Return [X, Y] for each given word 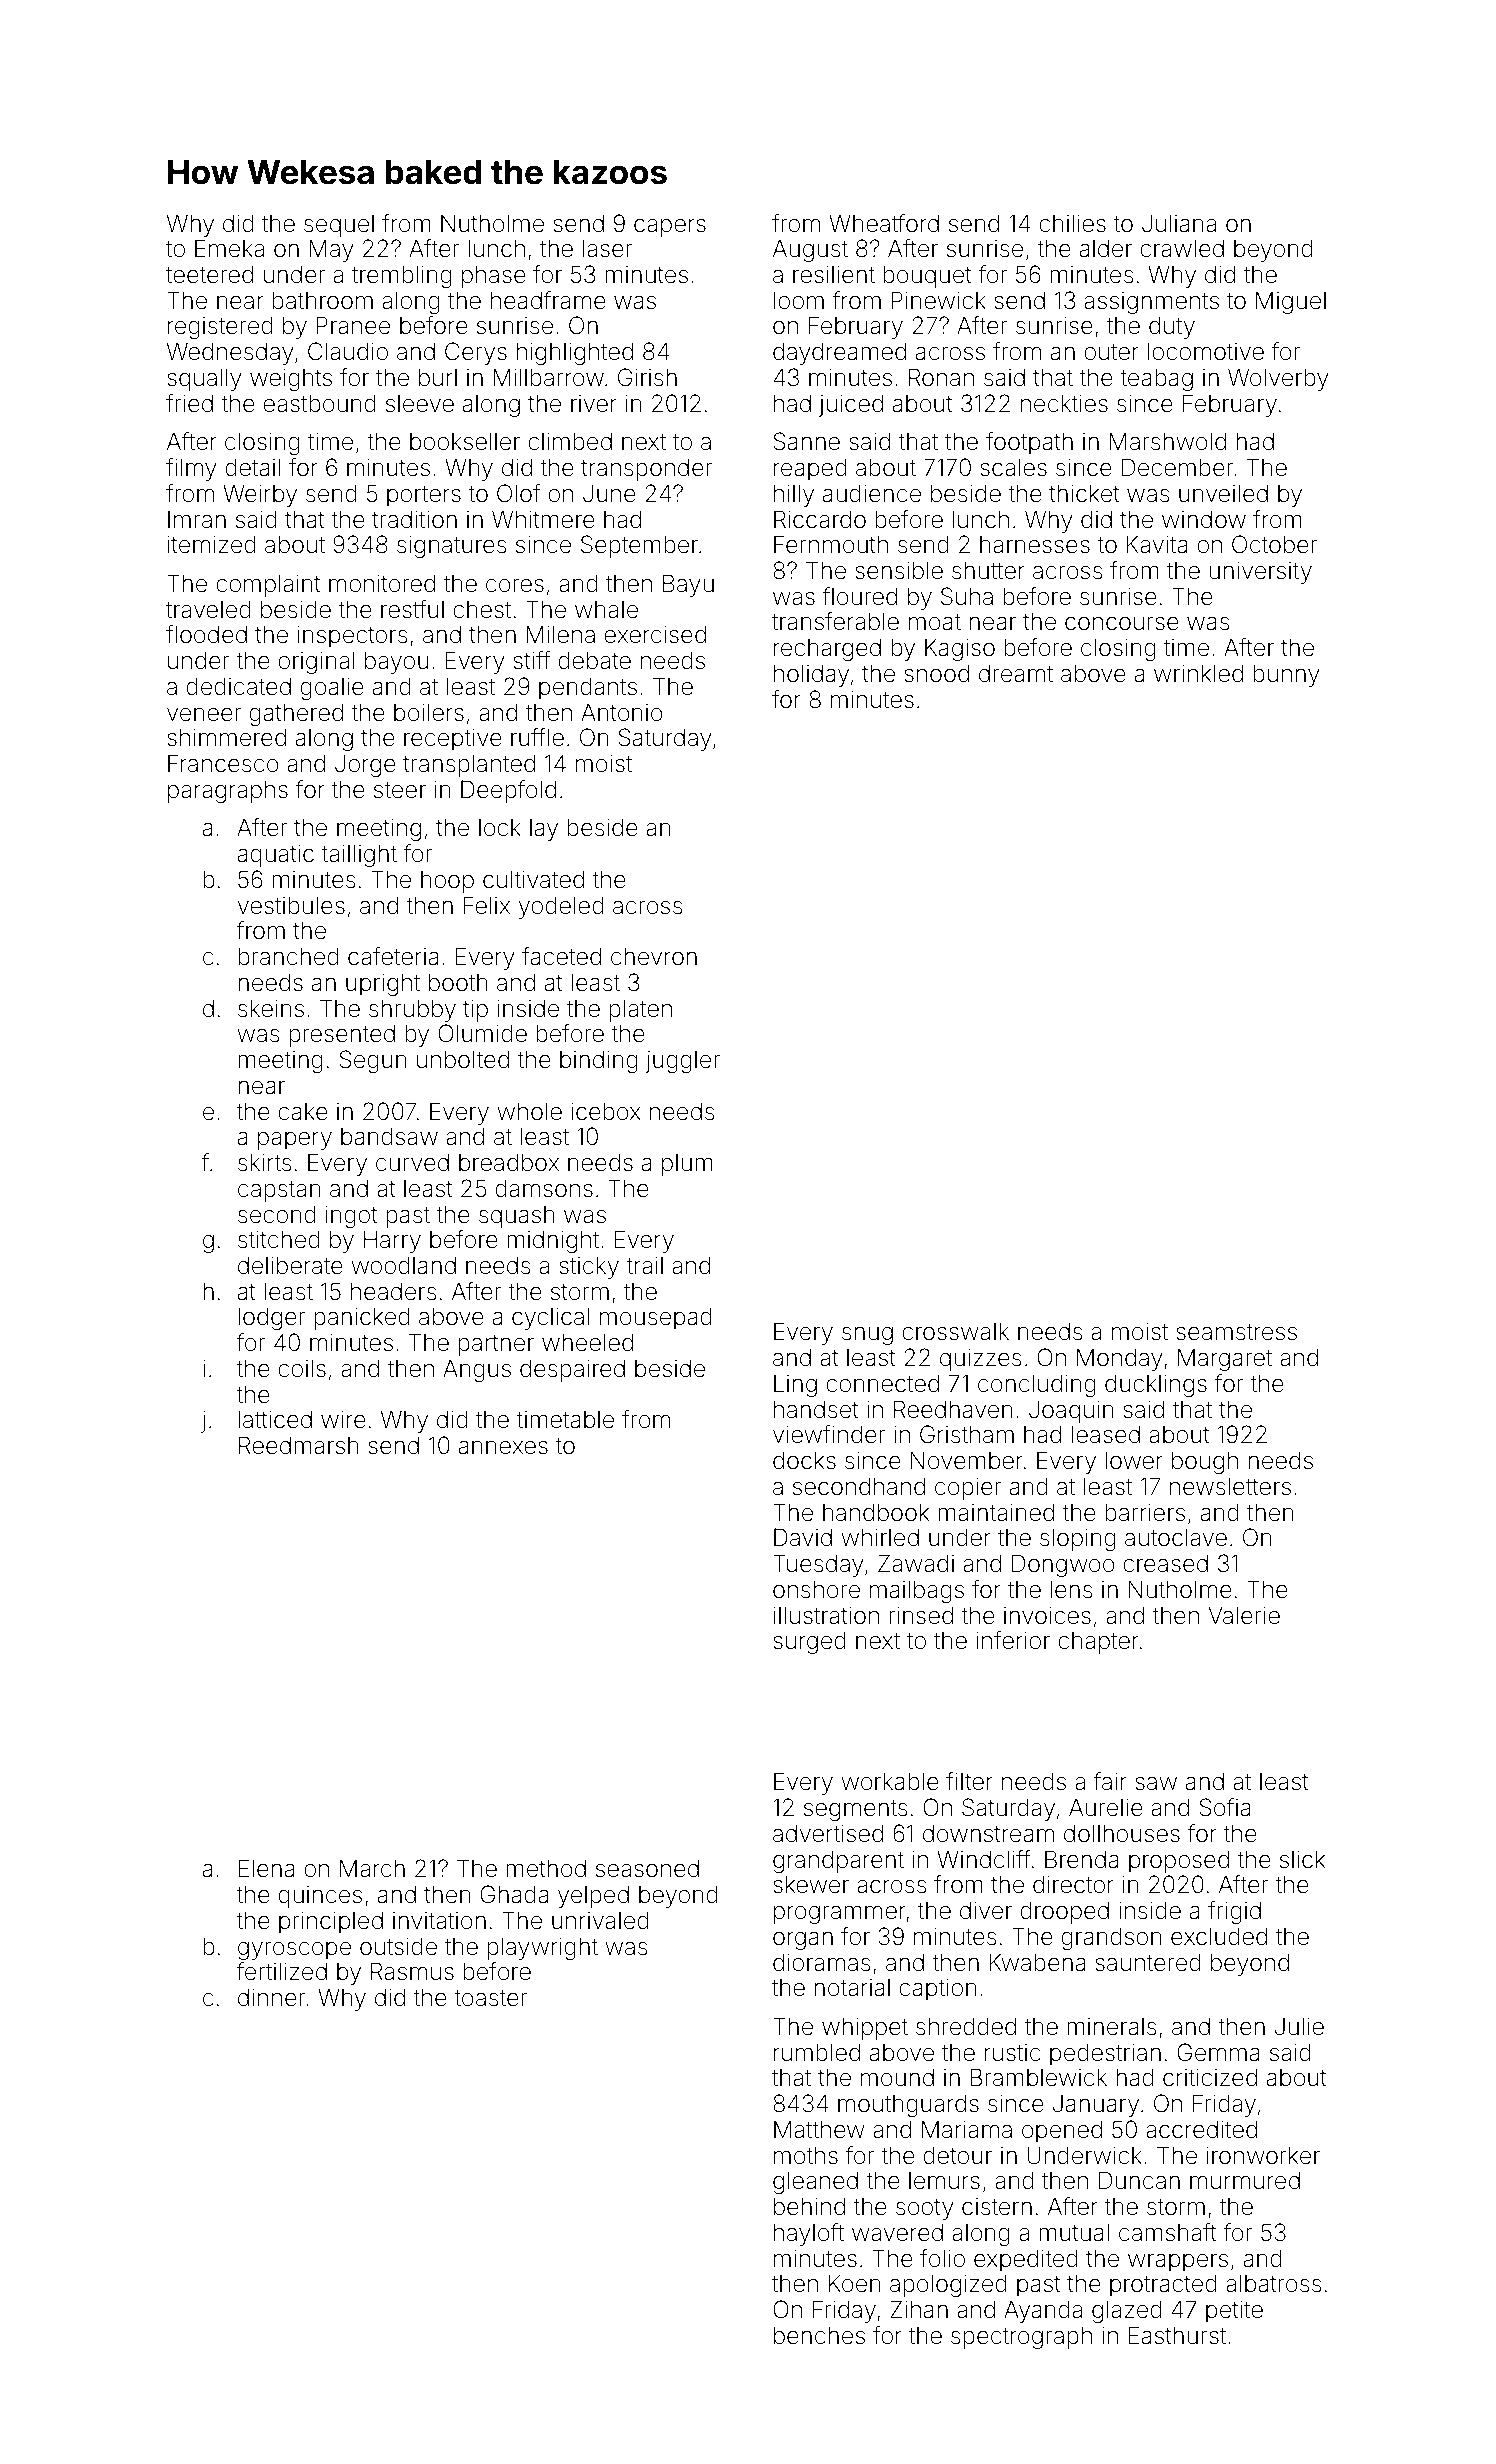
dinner [272, 1998]
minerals [1112, 2027]
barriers [1145, 1512]
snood [936, 673]
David [803, 1537]
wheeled [587, 1342]
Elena [267, 1868]
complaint [268, 585]
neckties [1064, 403]
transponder [647, 470]
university [1260, 573]
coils [302, 1368]
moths [806, 2155]
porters [424, 496]
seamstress [1236, 1332]
